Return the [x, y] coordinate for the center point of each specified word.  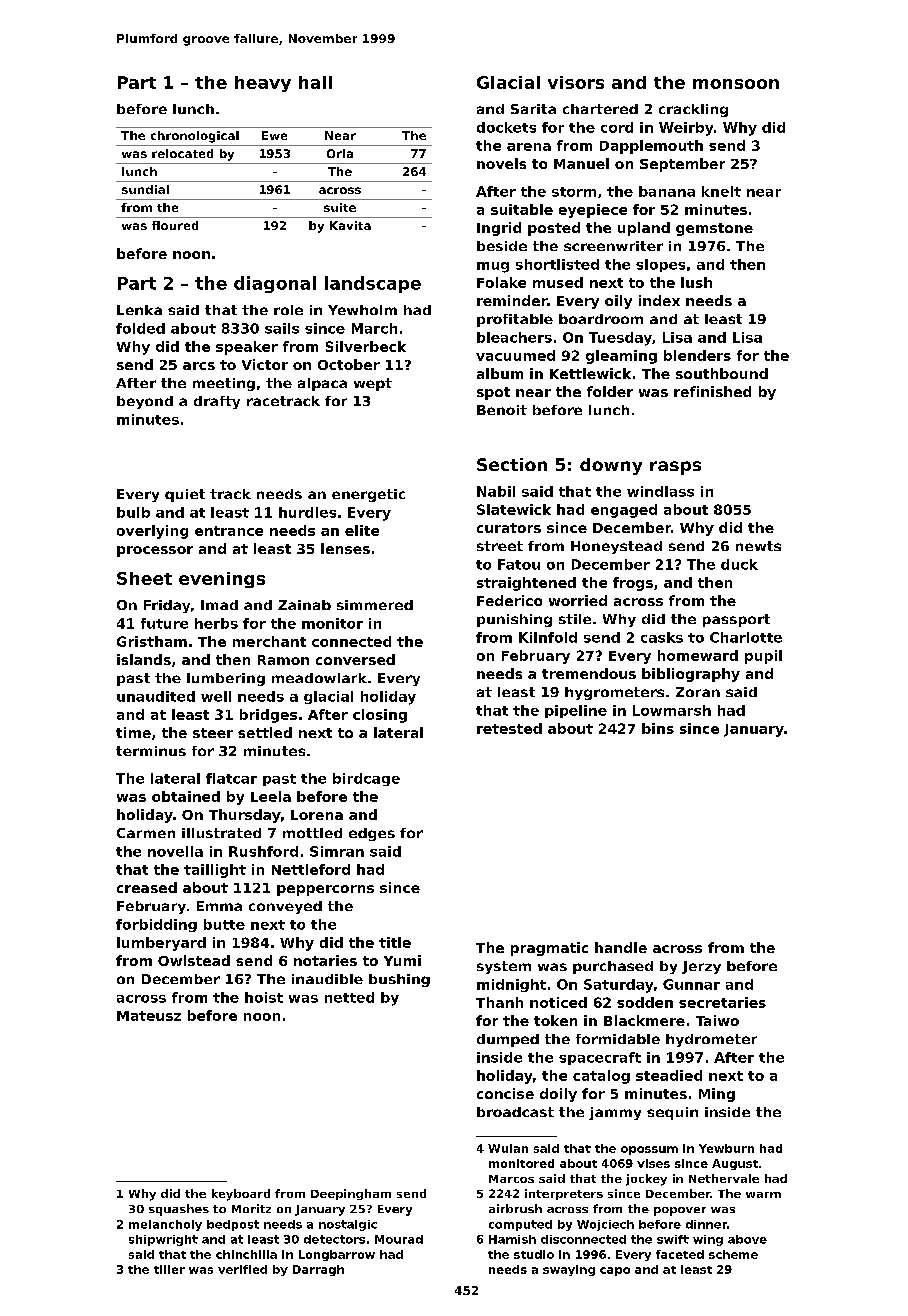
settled [265, 732]
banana [667, 191]
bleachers [514, 337]
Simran [337, 851]
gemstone [714, 229]
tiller [169, 1269]
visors [576, 82]
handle [621, 947]
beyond [145, 402]
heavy [263, 84]
